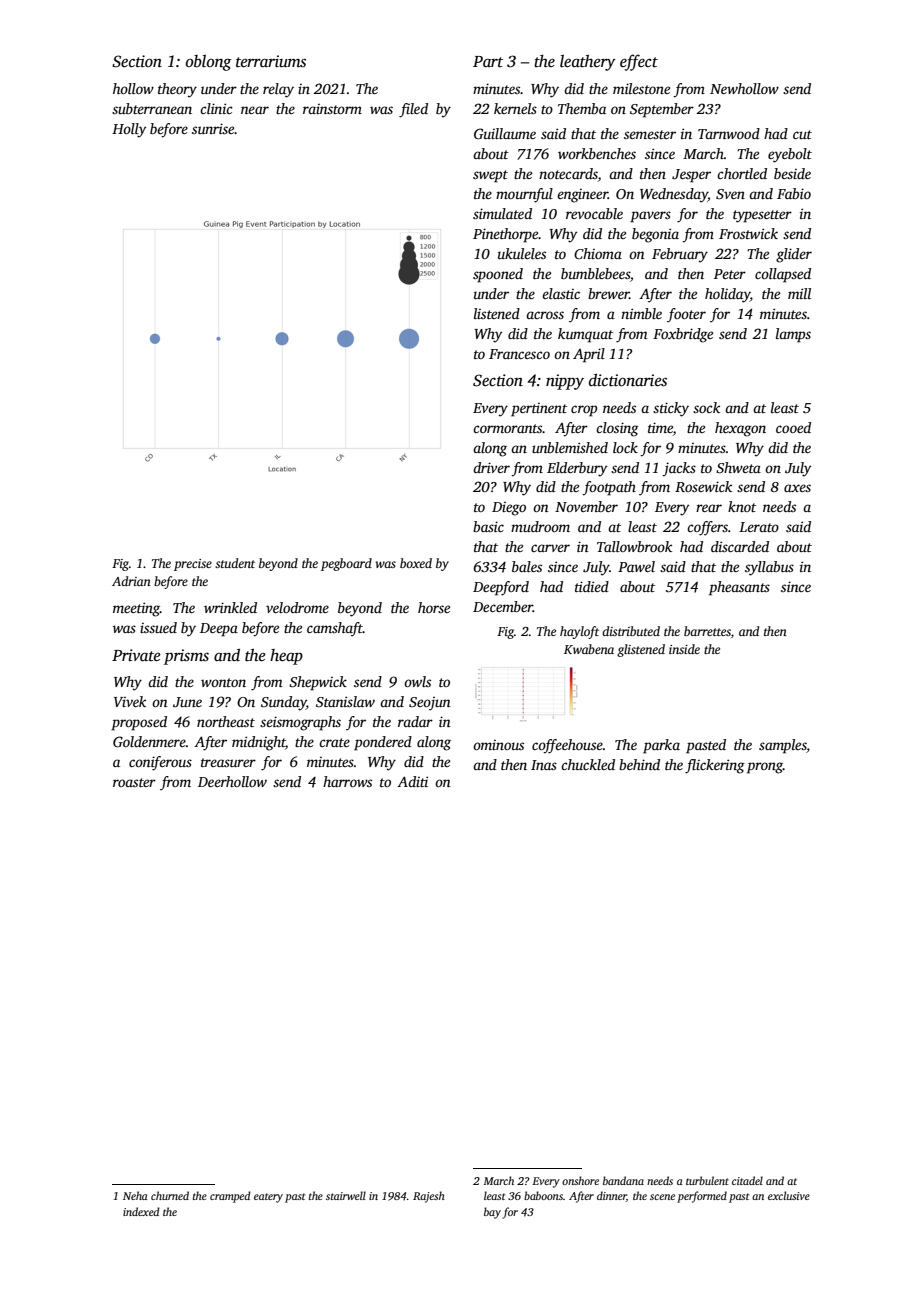  Describe the element at coordinates (193, 565) in the screenshot. I see `precise` at that location.
